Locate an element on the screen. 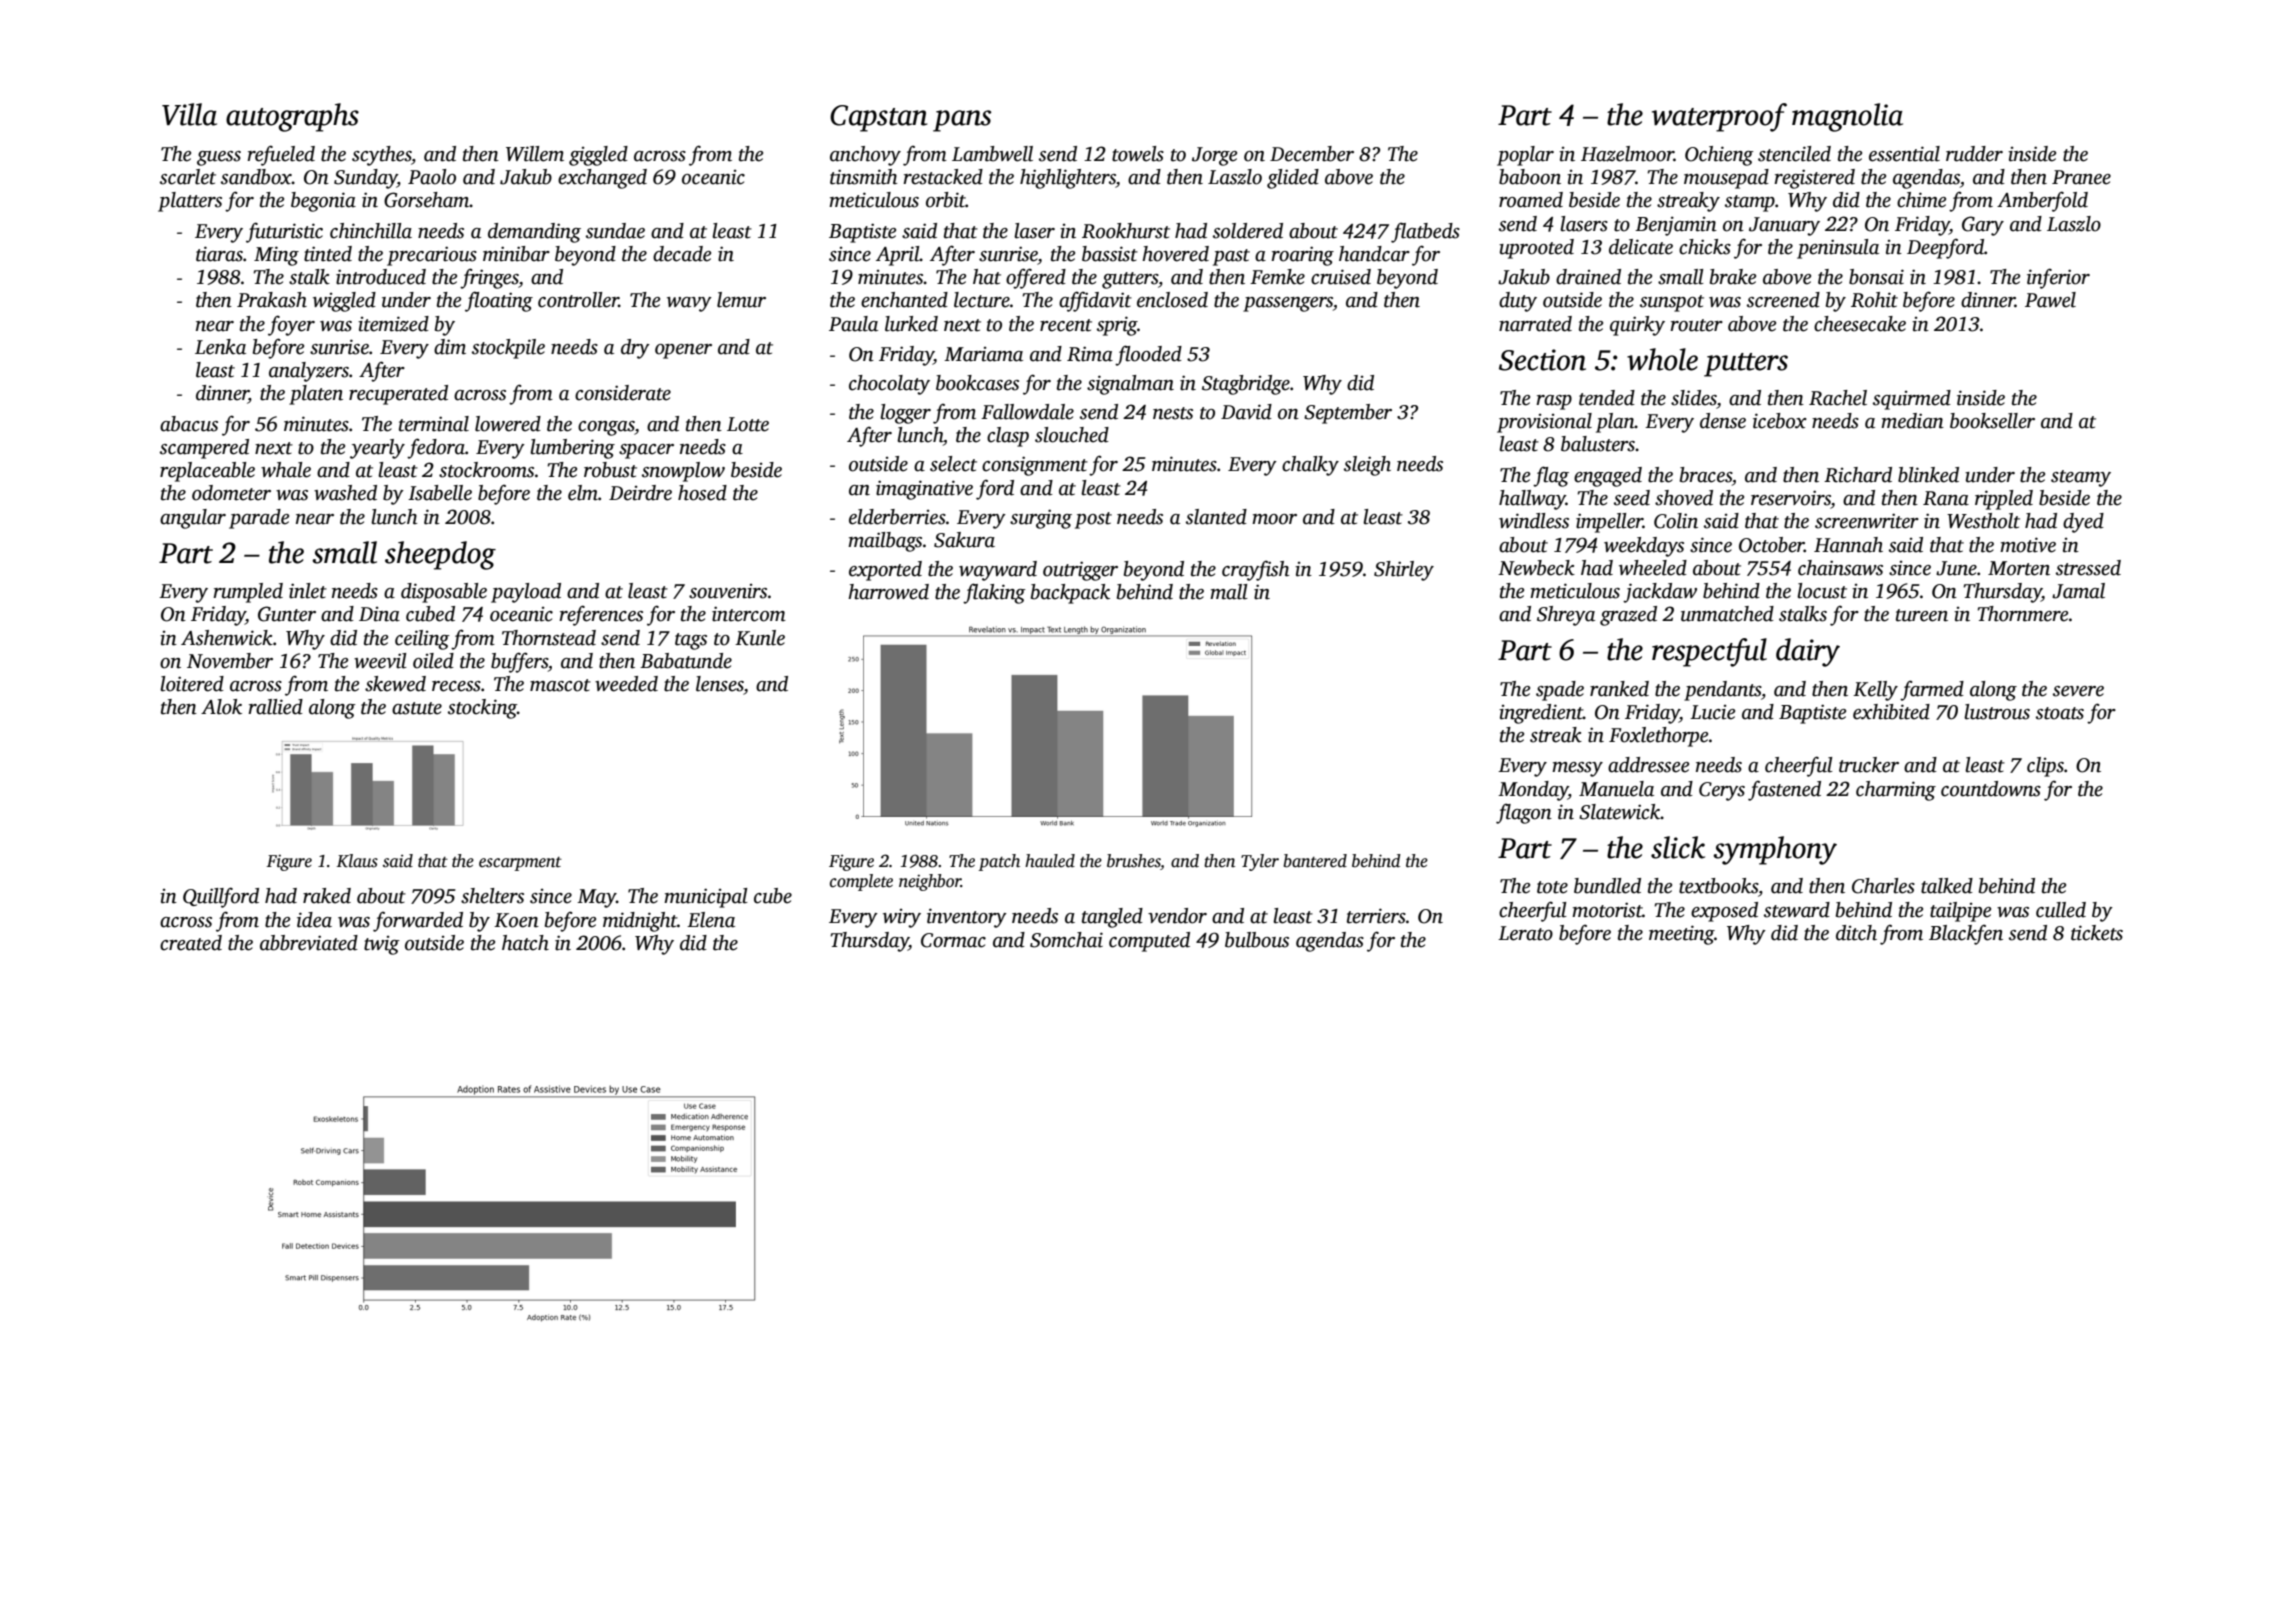  stocking is located at coordinates (482, 709).
